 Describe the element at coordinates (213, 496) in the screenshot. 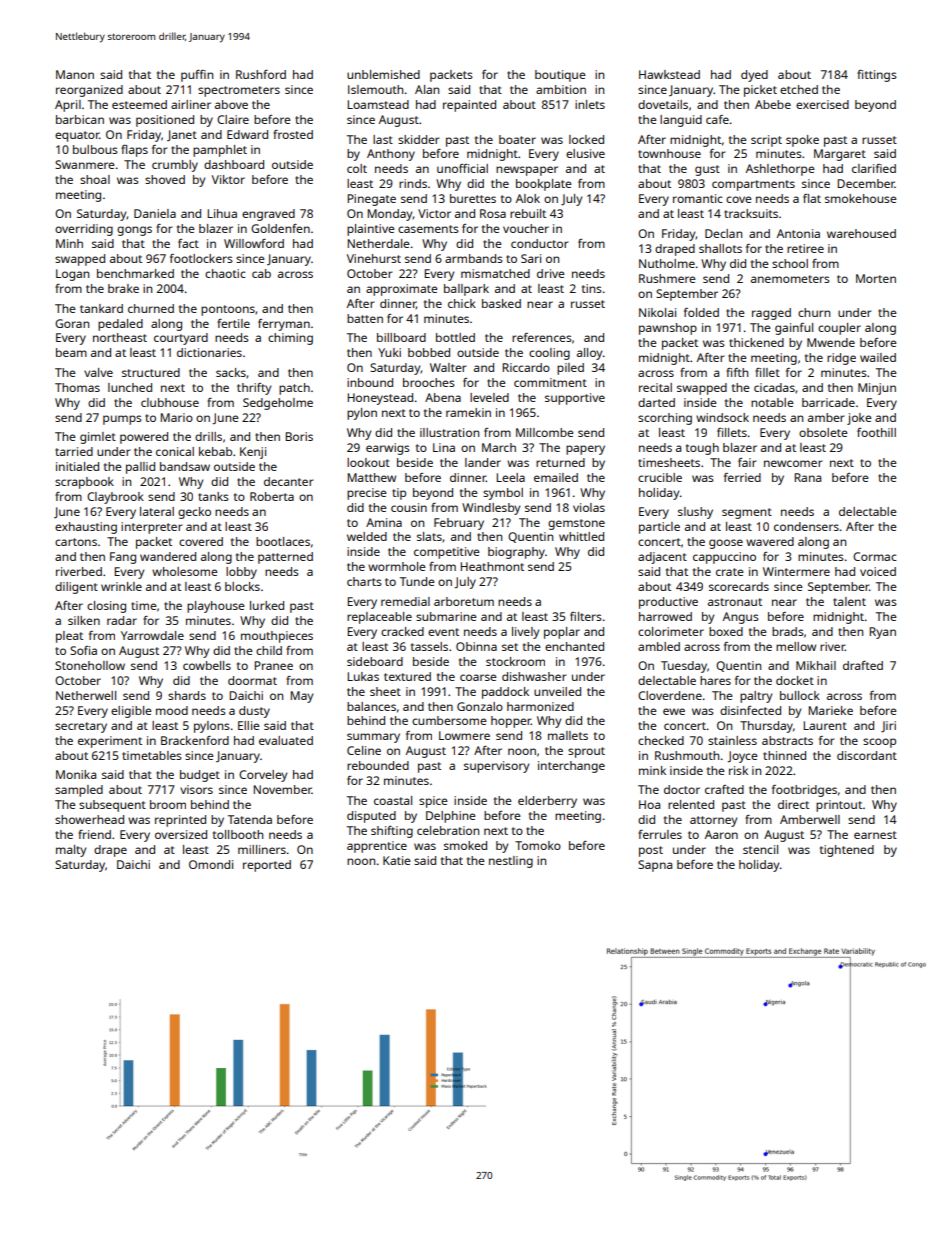

I see `tanks` at that location.
